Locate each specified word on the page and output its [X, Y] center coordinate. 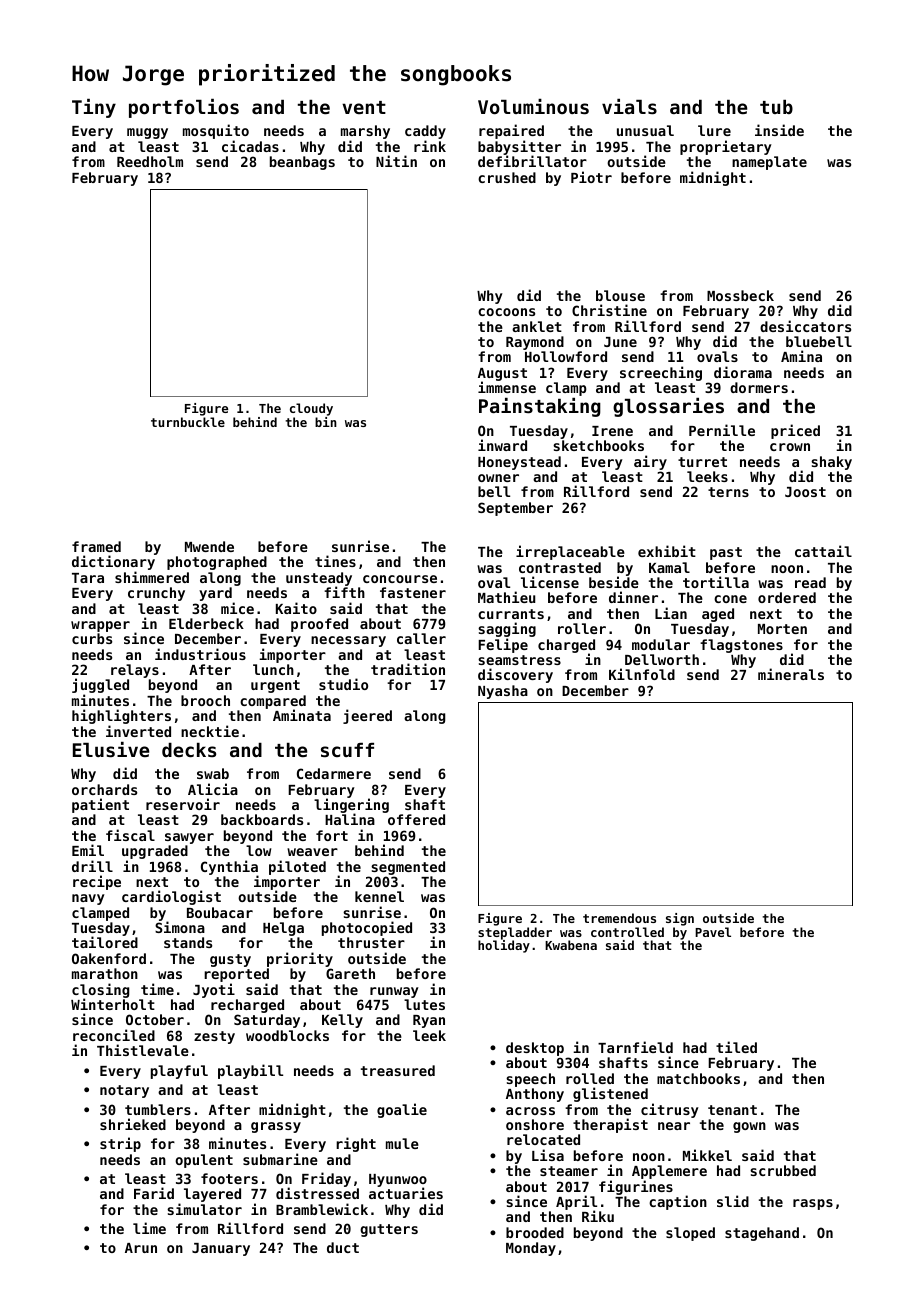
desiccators [805, 326]
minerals [791, 674]
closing [100, 991]
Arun [141, 1248]
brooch [205, 700]
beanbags [302, 163]
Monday [531, 1249]
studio [343, 684]
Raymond [535, 343]
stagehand [762, 1234]
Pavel [713, 932]
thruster [371, 942]
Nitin [396, 161]
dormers [759, 387]
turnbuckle [188, 422]
